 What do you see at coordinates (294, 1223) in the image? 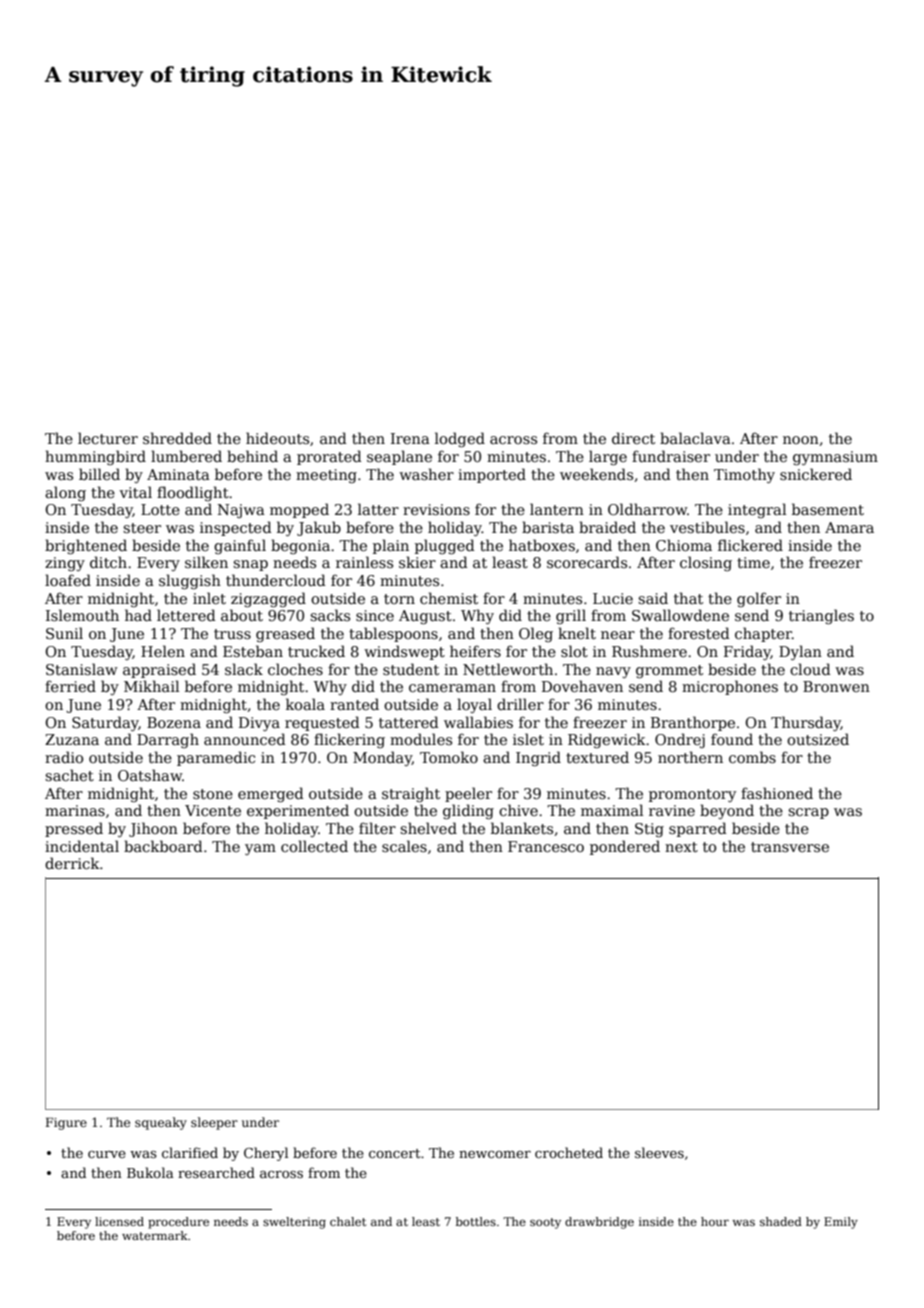
I see `sweltering` at bounding box center [294, 1223].
